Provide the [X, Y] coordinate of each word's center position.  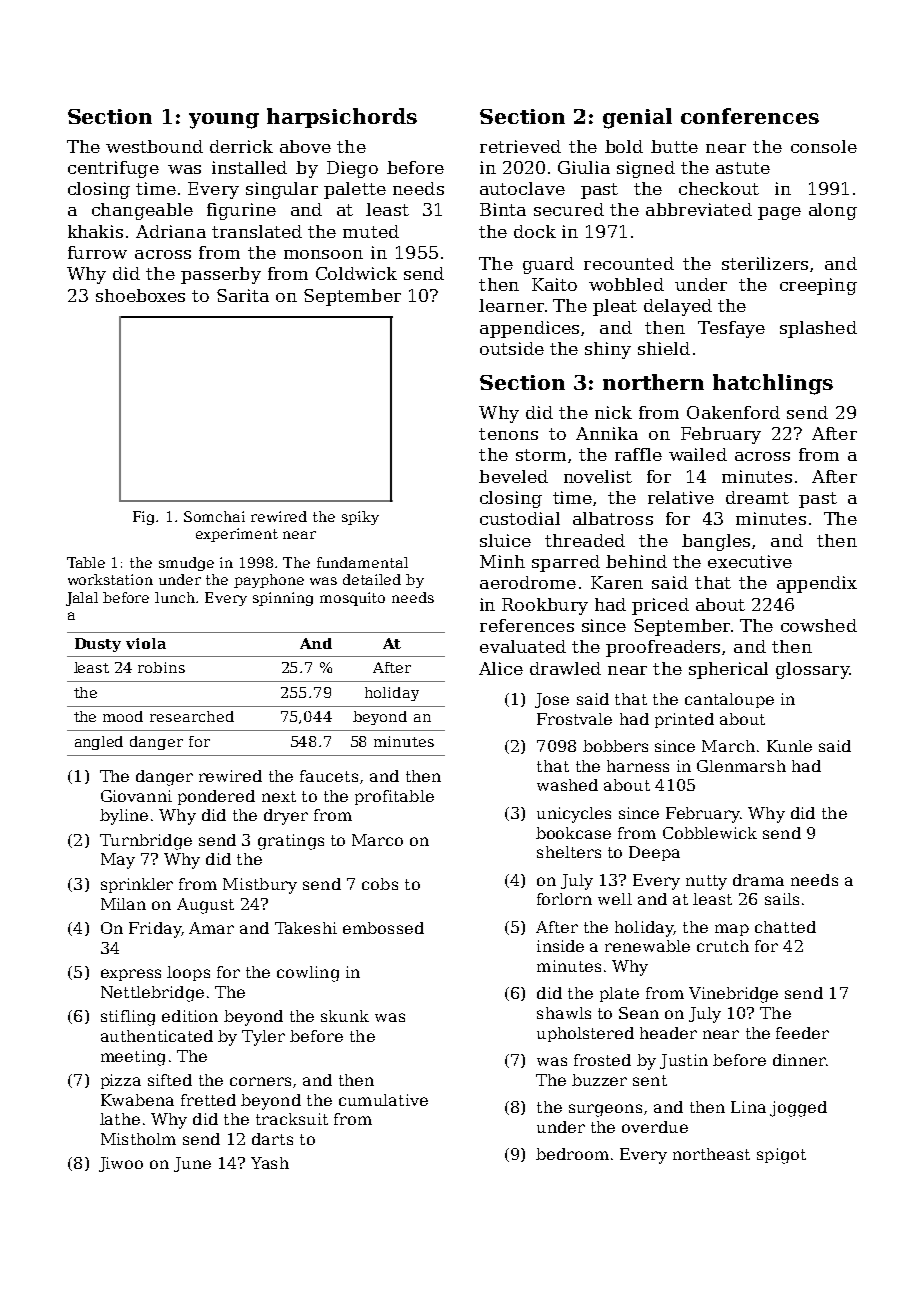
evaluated [523, 646]
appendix [817, 584]
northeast [711, 1154]
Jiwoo [121, 1164]
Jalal [82, 599]
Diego [352, 169]
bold [624, 146]
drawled [565, 668]
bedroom [572, 1154]
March [728, 746]
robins [161, 667]
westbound [154, 146]
